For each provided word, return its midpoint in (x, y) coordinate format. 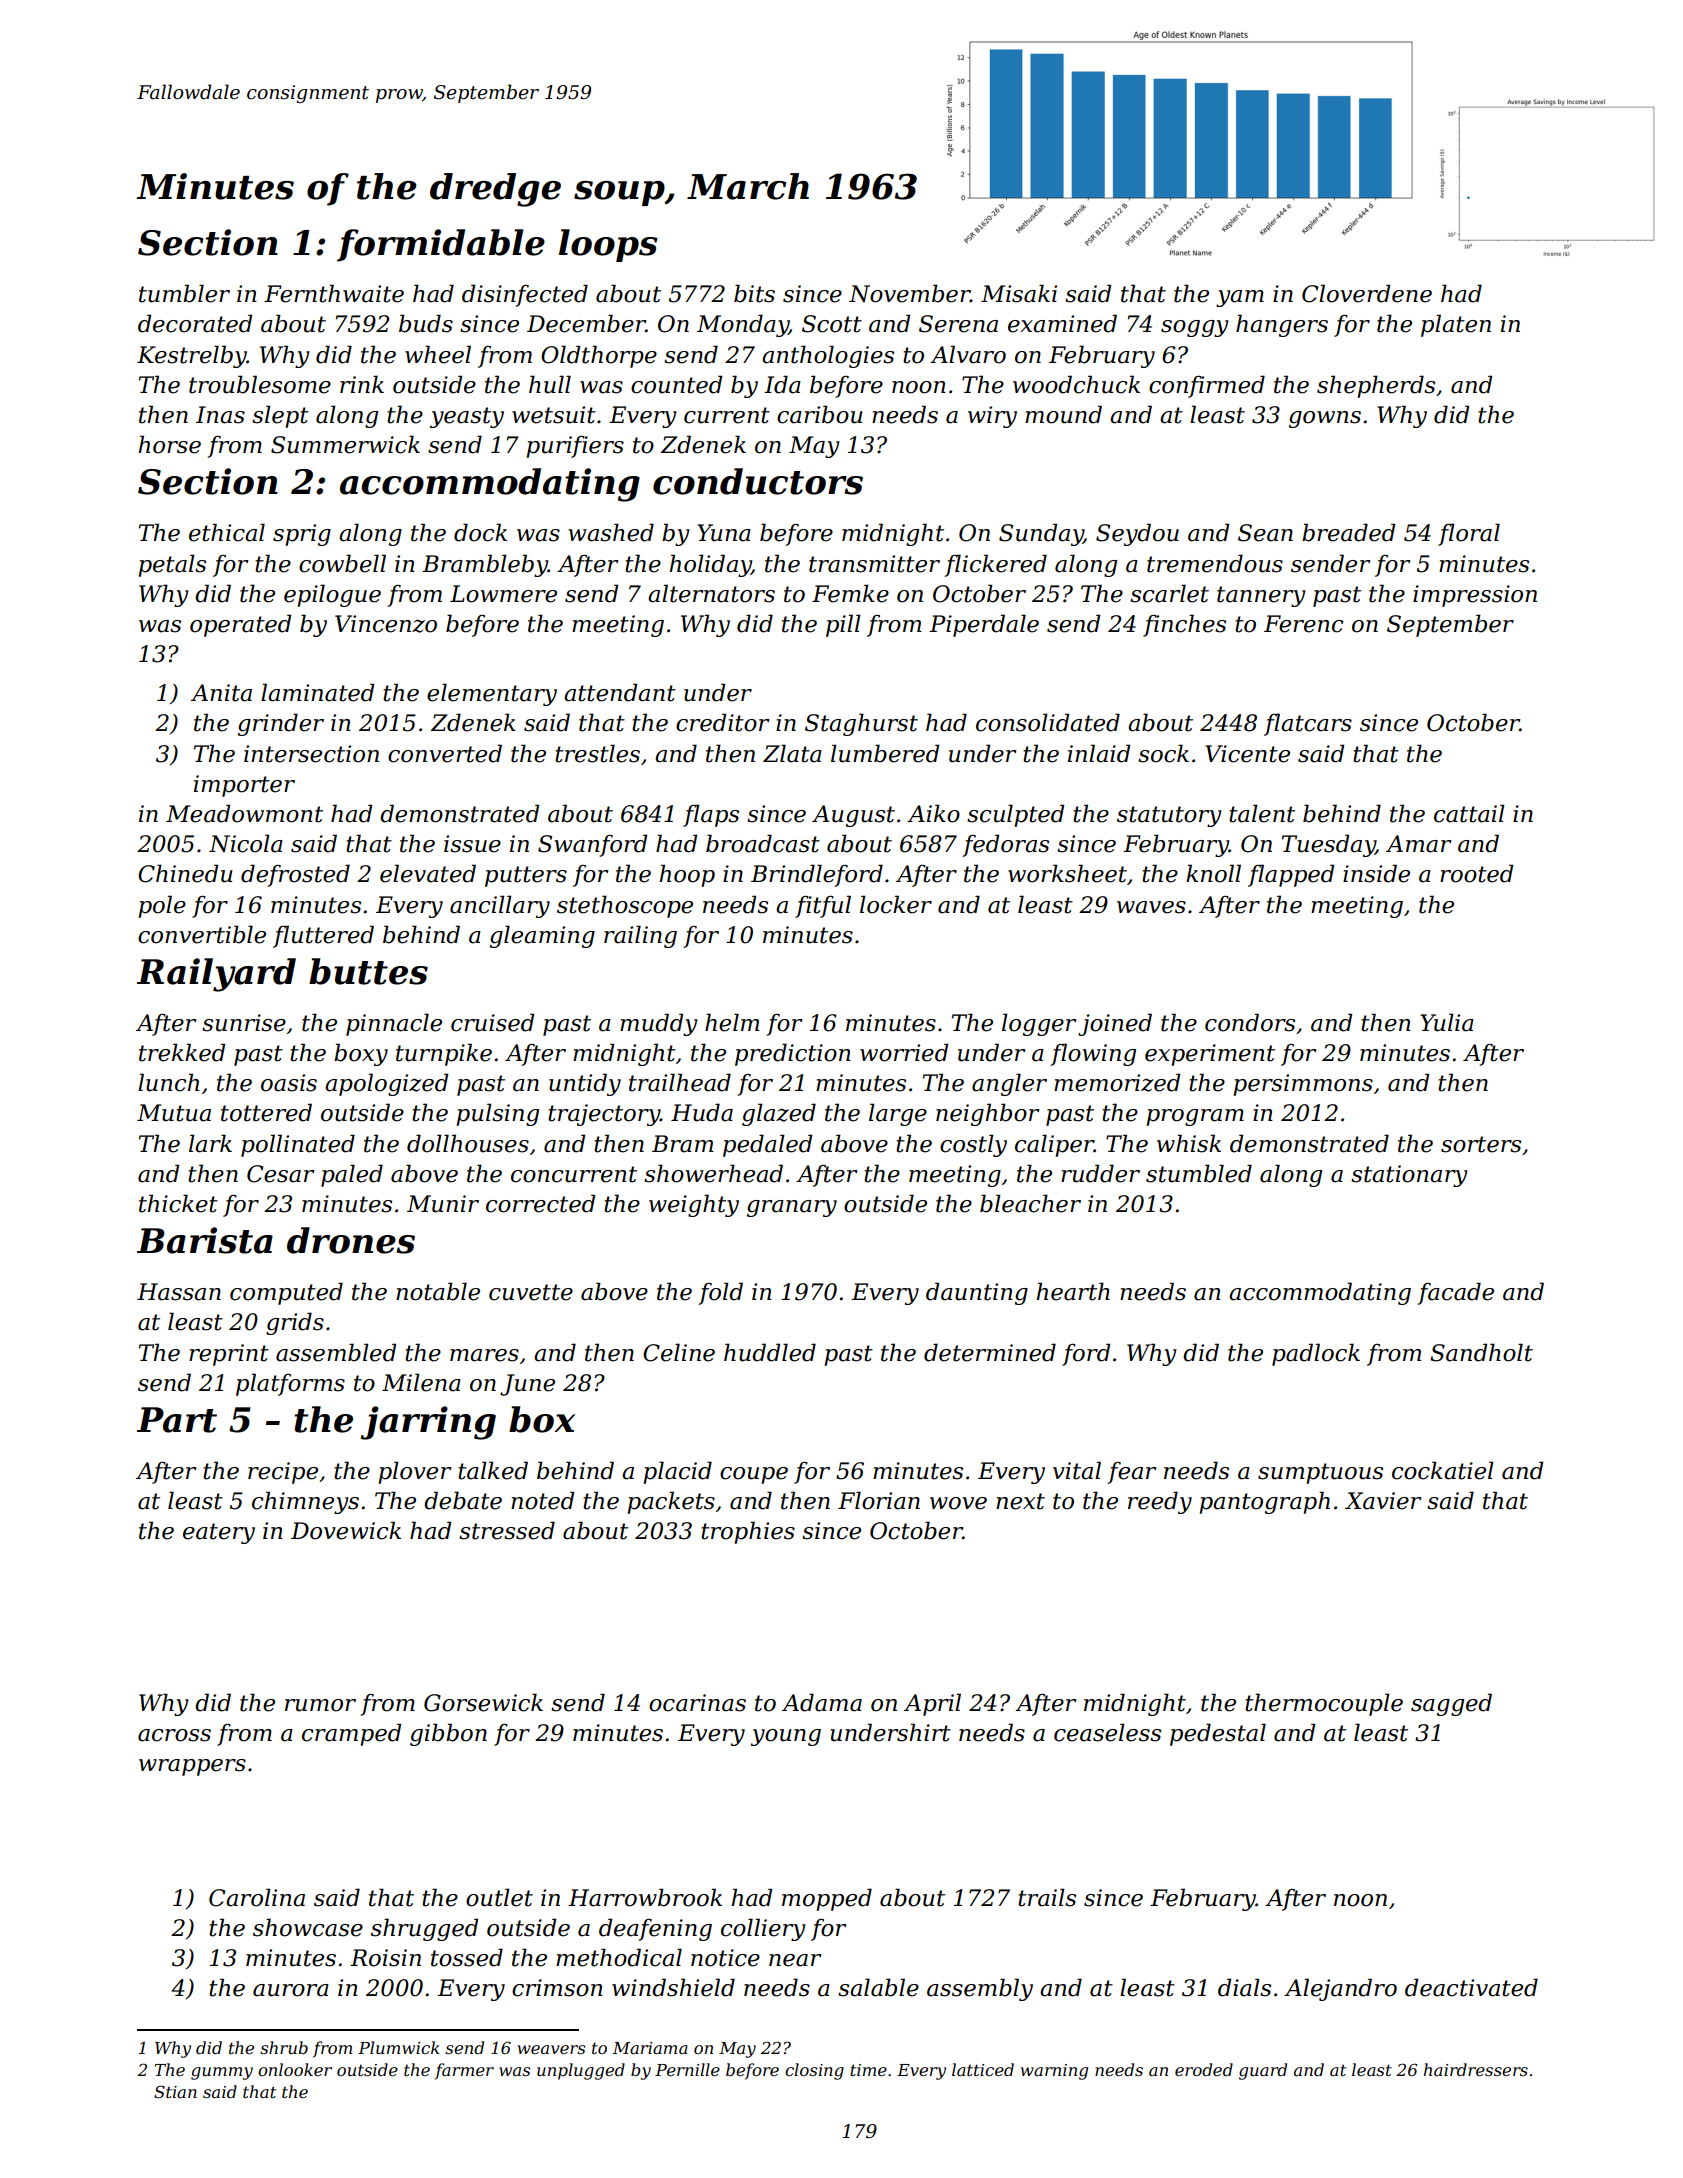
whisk (1189, 1143)
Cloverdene (1367, 293)
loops (608, 245)
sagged (1451, 1704)
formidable (441, 245)
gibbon (448, 1734)
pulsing (497, 1114)
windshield (673, 1987)
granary (792, 1208)
